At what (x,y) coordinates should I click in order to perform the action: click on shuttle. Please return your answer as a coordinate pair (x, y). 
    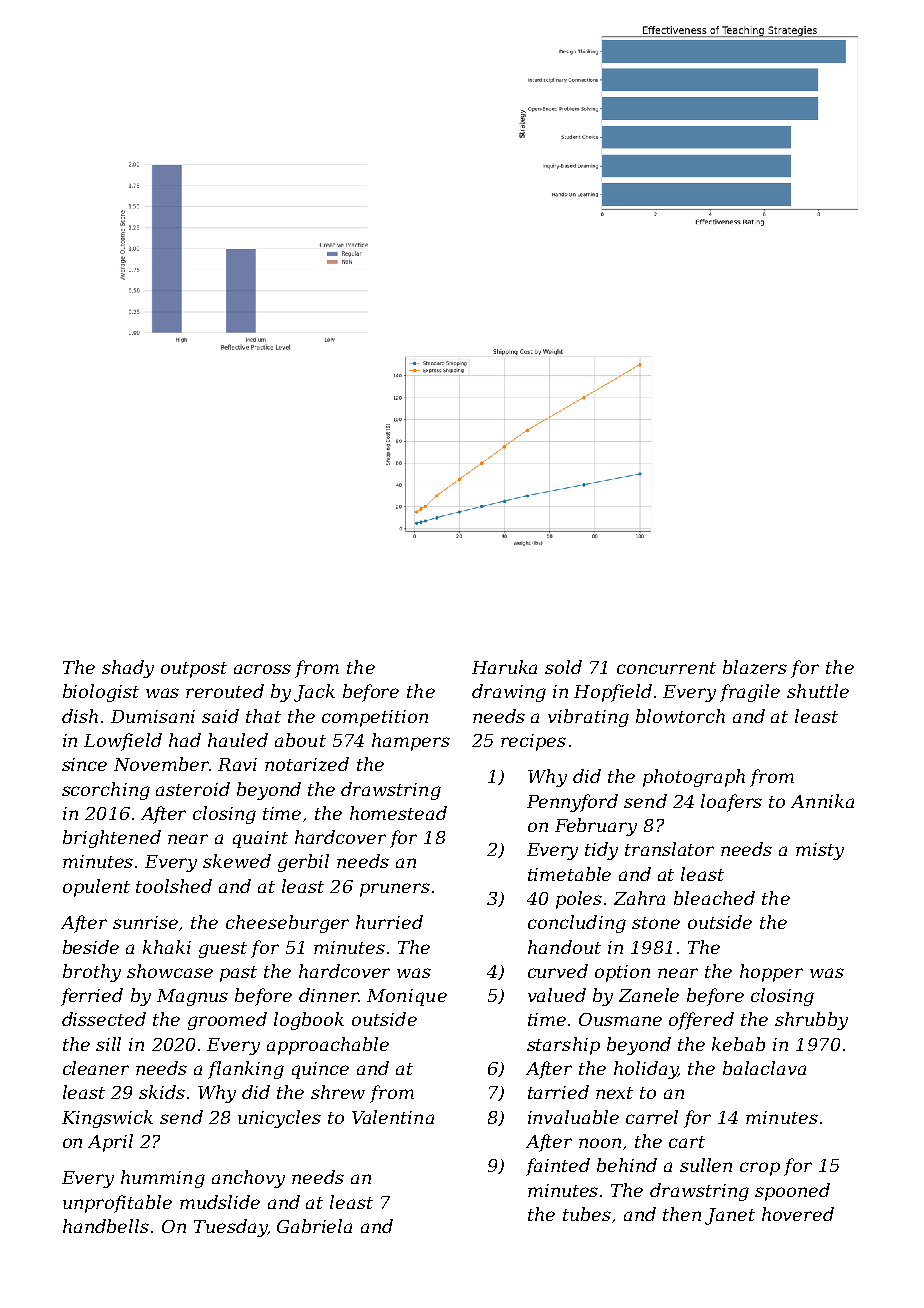
    Looking at the image, I should click on (818, 691).
